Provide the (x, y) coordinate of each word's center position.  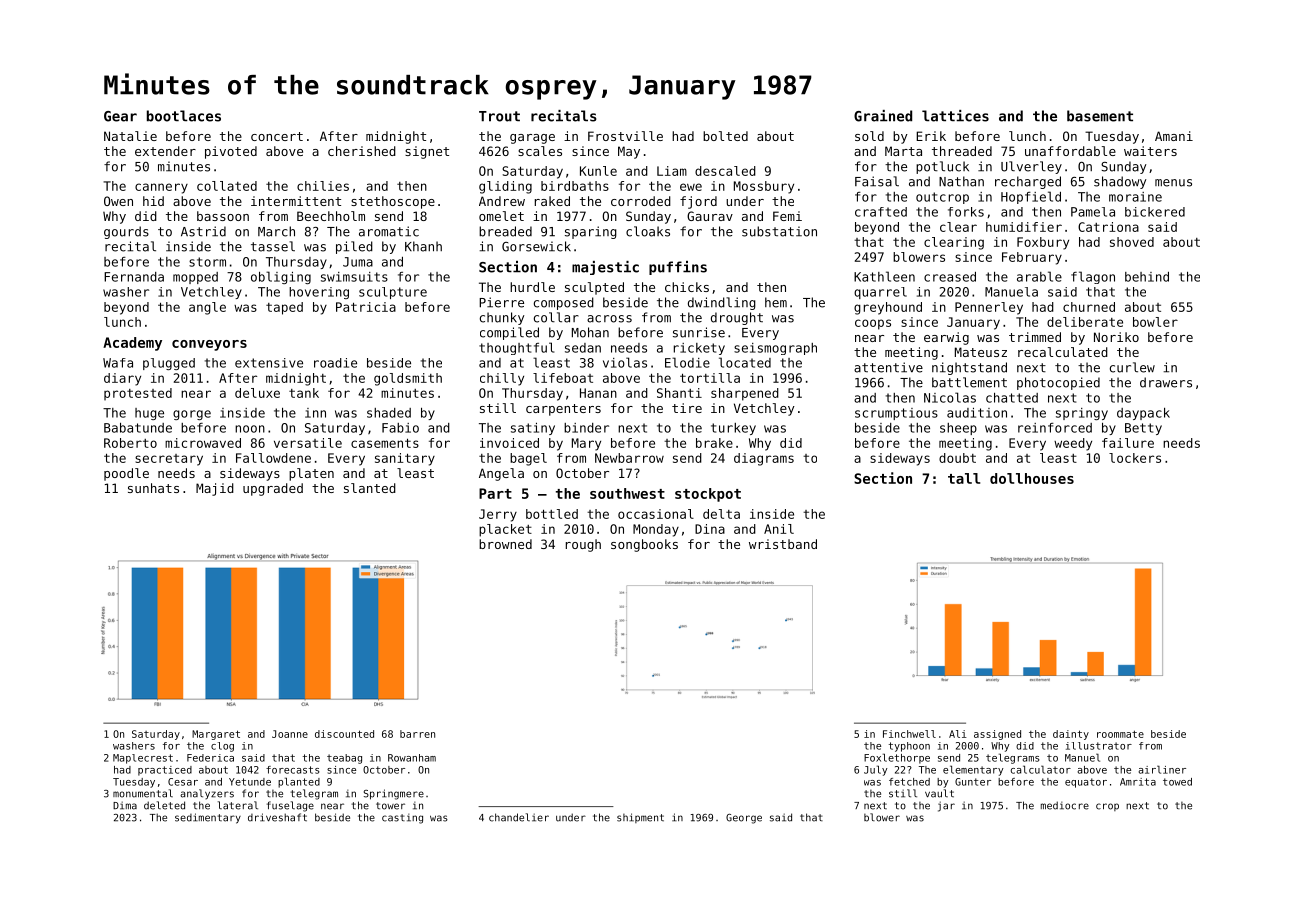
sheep (958, 429)
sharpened (745, 394)
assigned (997, 735)
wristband (783, 544)
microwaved (203, 443)
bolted (725, 136)
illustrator (1099, 746)
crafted (881, 212)
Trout (499, 116)
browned (505, 544)
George (744, 819)
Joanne (290, 734)
